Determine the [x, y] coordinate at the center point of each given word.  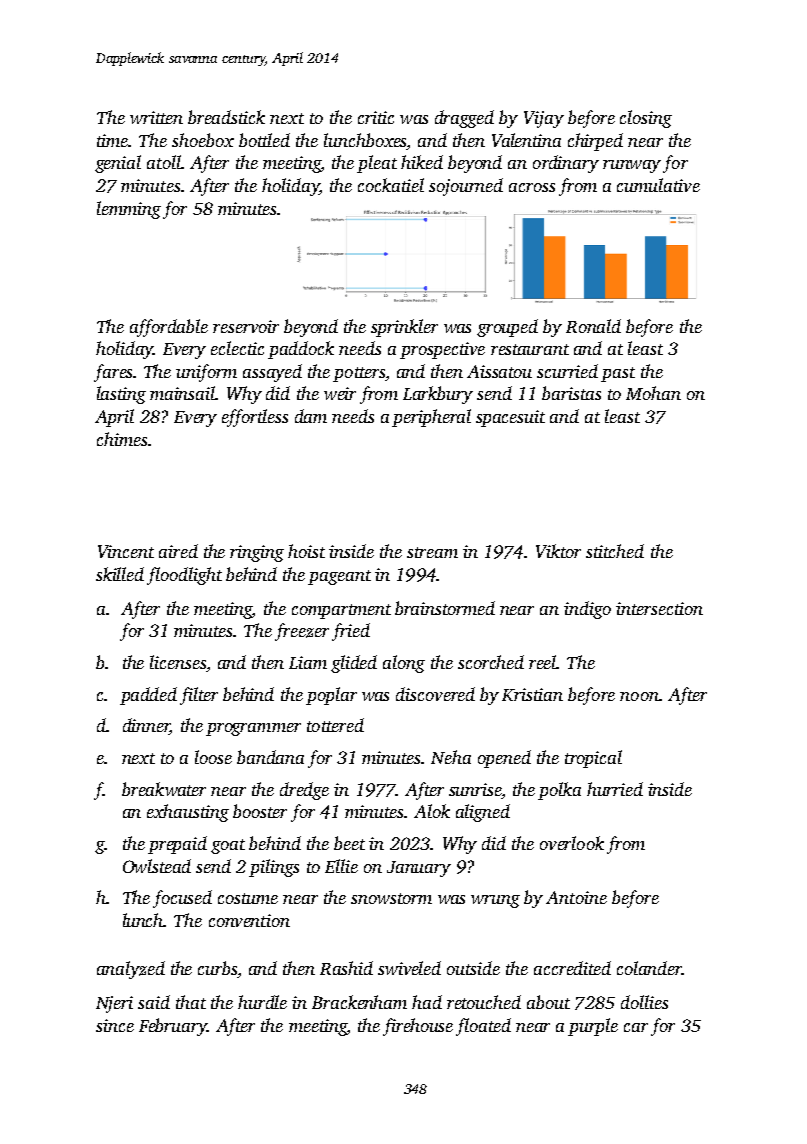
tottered [335, 725]
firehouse [418, 1027]
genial [118, 164]
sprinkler [404, 328]
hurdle [262, 1002]
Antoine [576, 897]
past [618, 374]
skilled [120, 574]
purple [593, 1027]
